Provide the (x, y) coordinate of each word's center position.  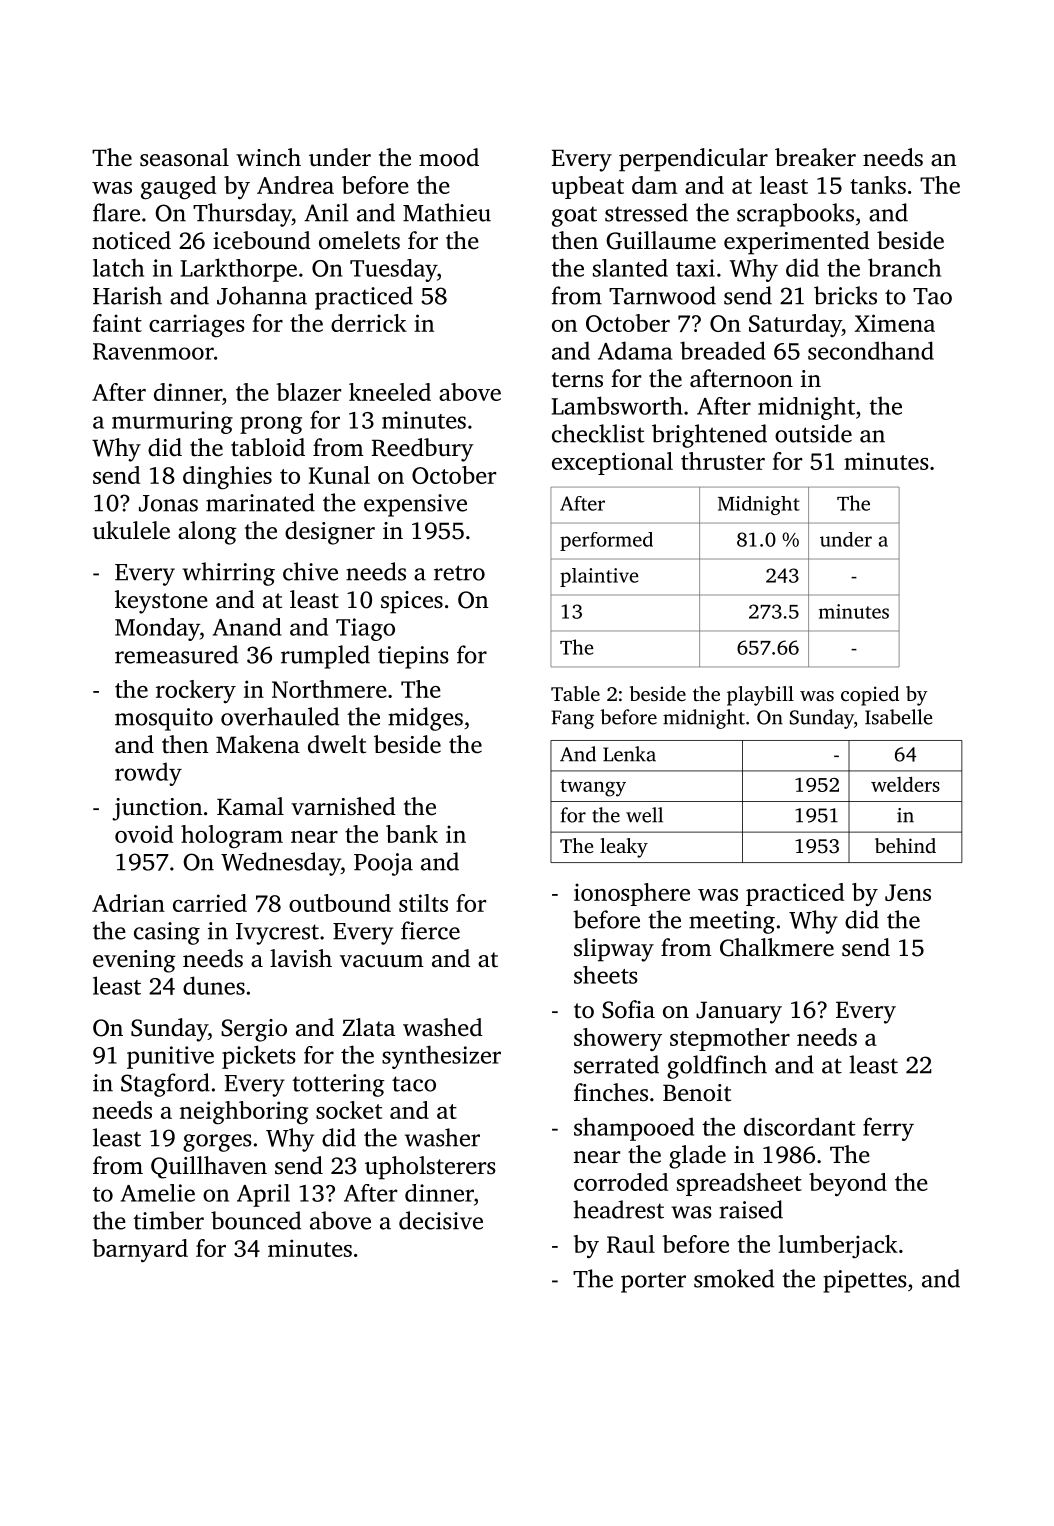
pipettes (865, 1281)
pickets (259, 1057)
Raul (631, 1244)
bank (412, 834)
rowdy (148, 774)
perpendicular (693, 160)
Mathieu (447, 212)
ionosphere (632, 894)
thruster (723, 461)
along (207, 533)
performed (606, 541)
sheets (606, 975)
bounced (256, 1220)
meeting (732, 922)
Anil (326, 212)
